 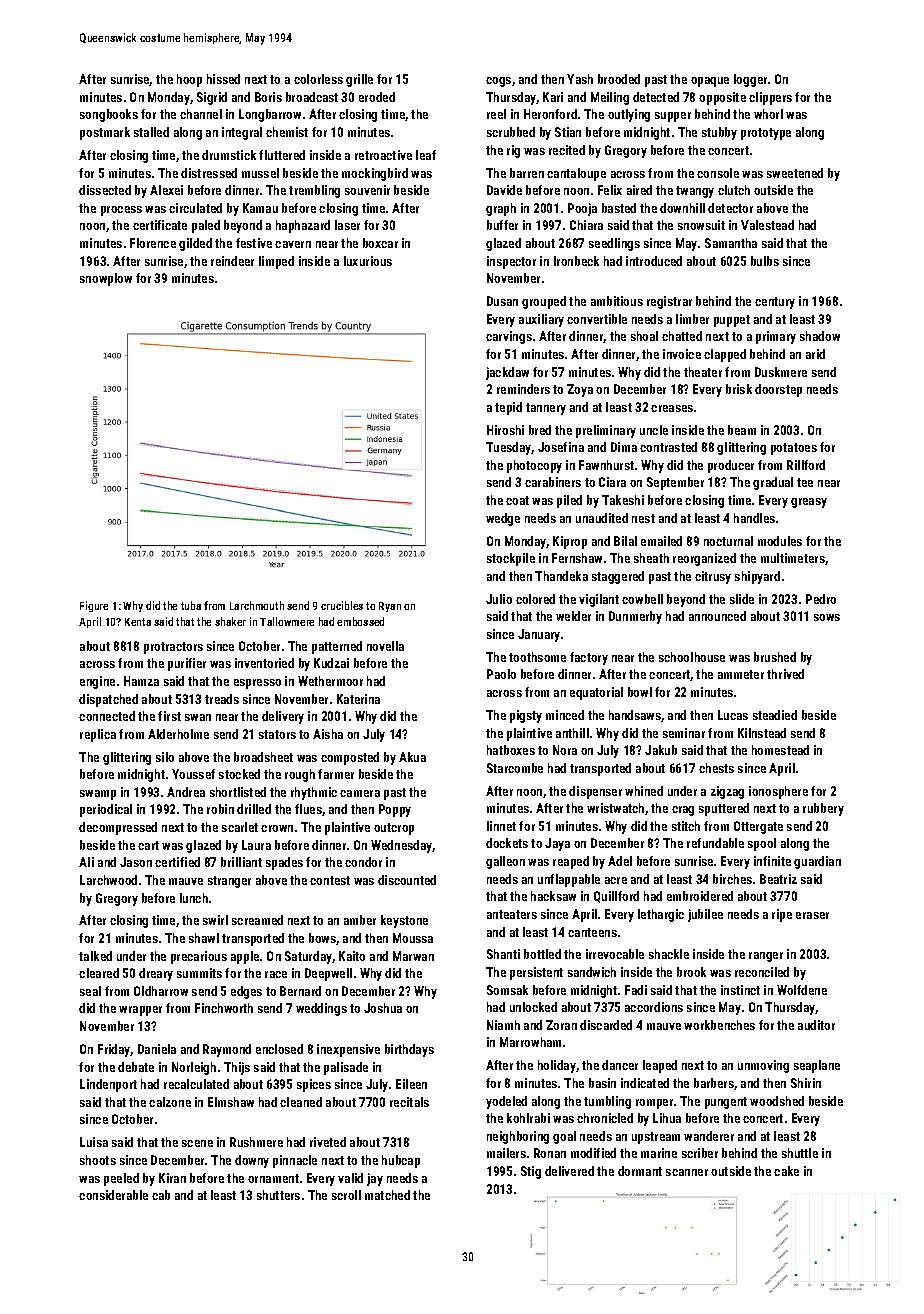 I want to click on riveted, so click(x=328, y=1142).
